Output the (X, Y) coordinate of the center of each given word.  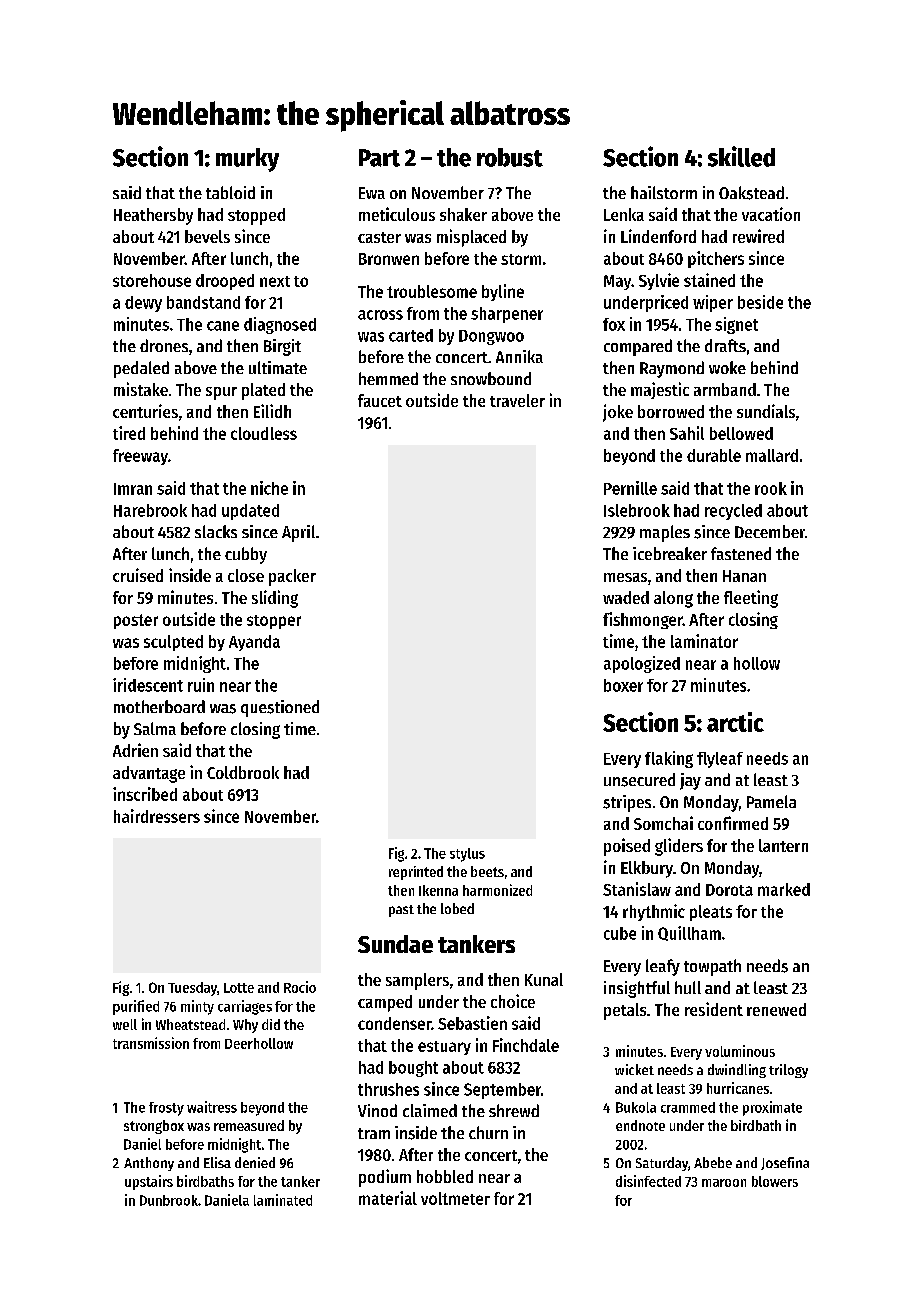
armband (725, 389)
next (275, 281)
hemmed (388, 378)
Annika (519, 356)
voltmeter (455, 1198)
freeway (140, 457)
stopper (274, 622)
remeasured (249, 1125)
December (770, 531)
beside (760, 302)
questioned (280, 708)
